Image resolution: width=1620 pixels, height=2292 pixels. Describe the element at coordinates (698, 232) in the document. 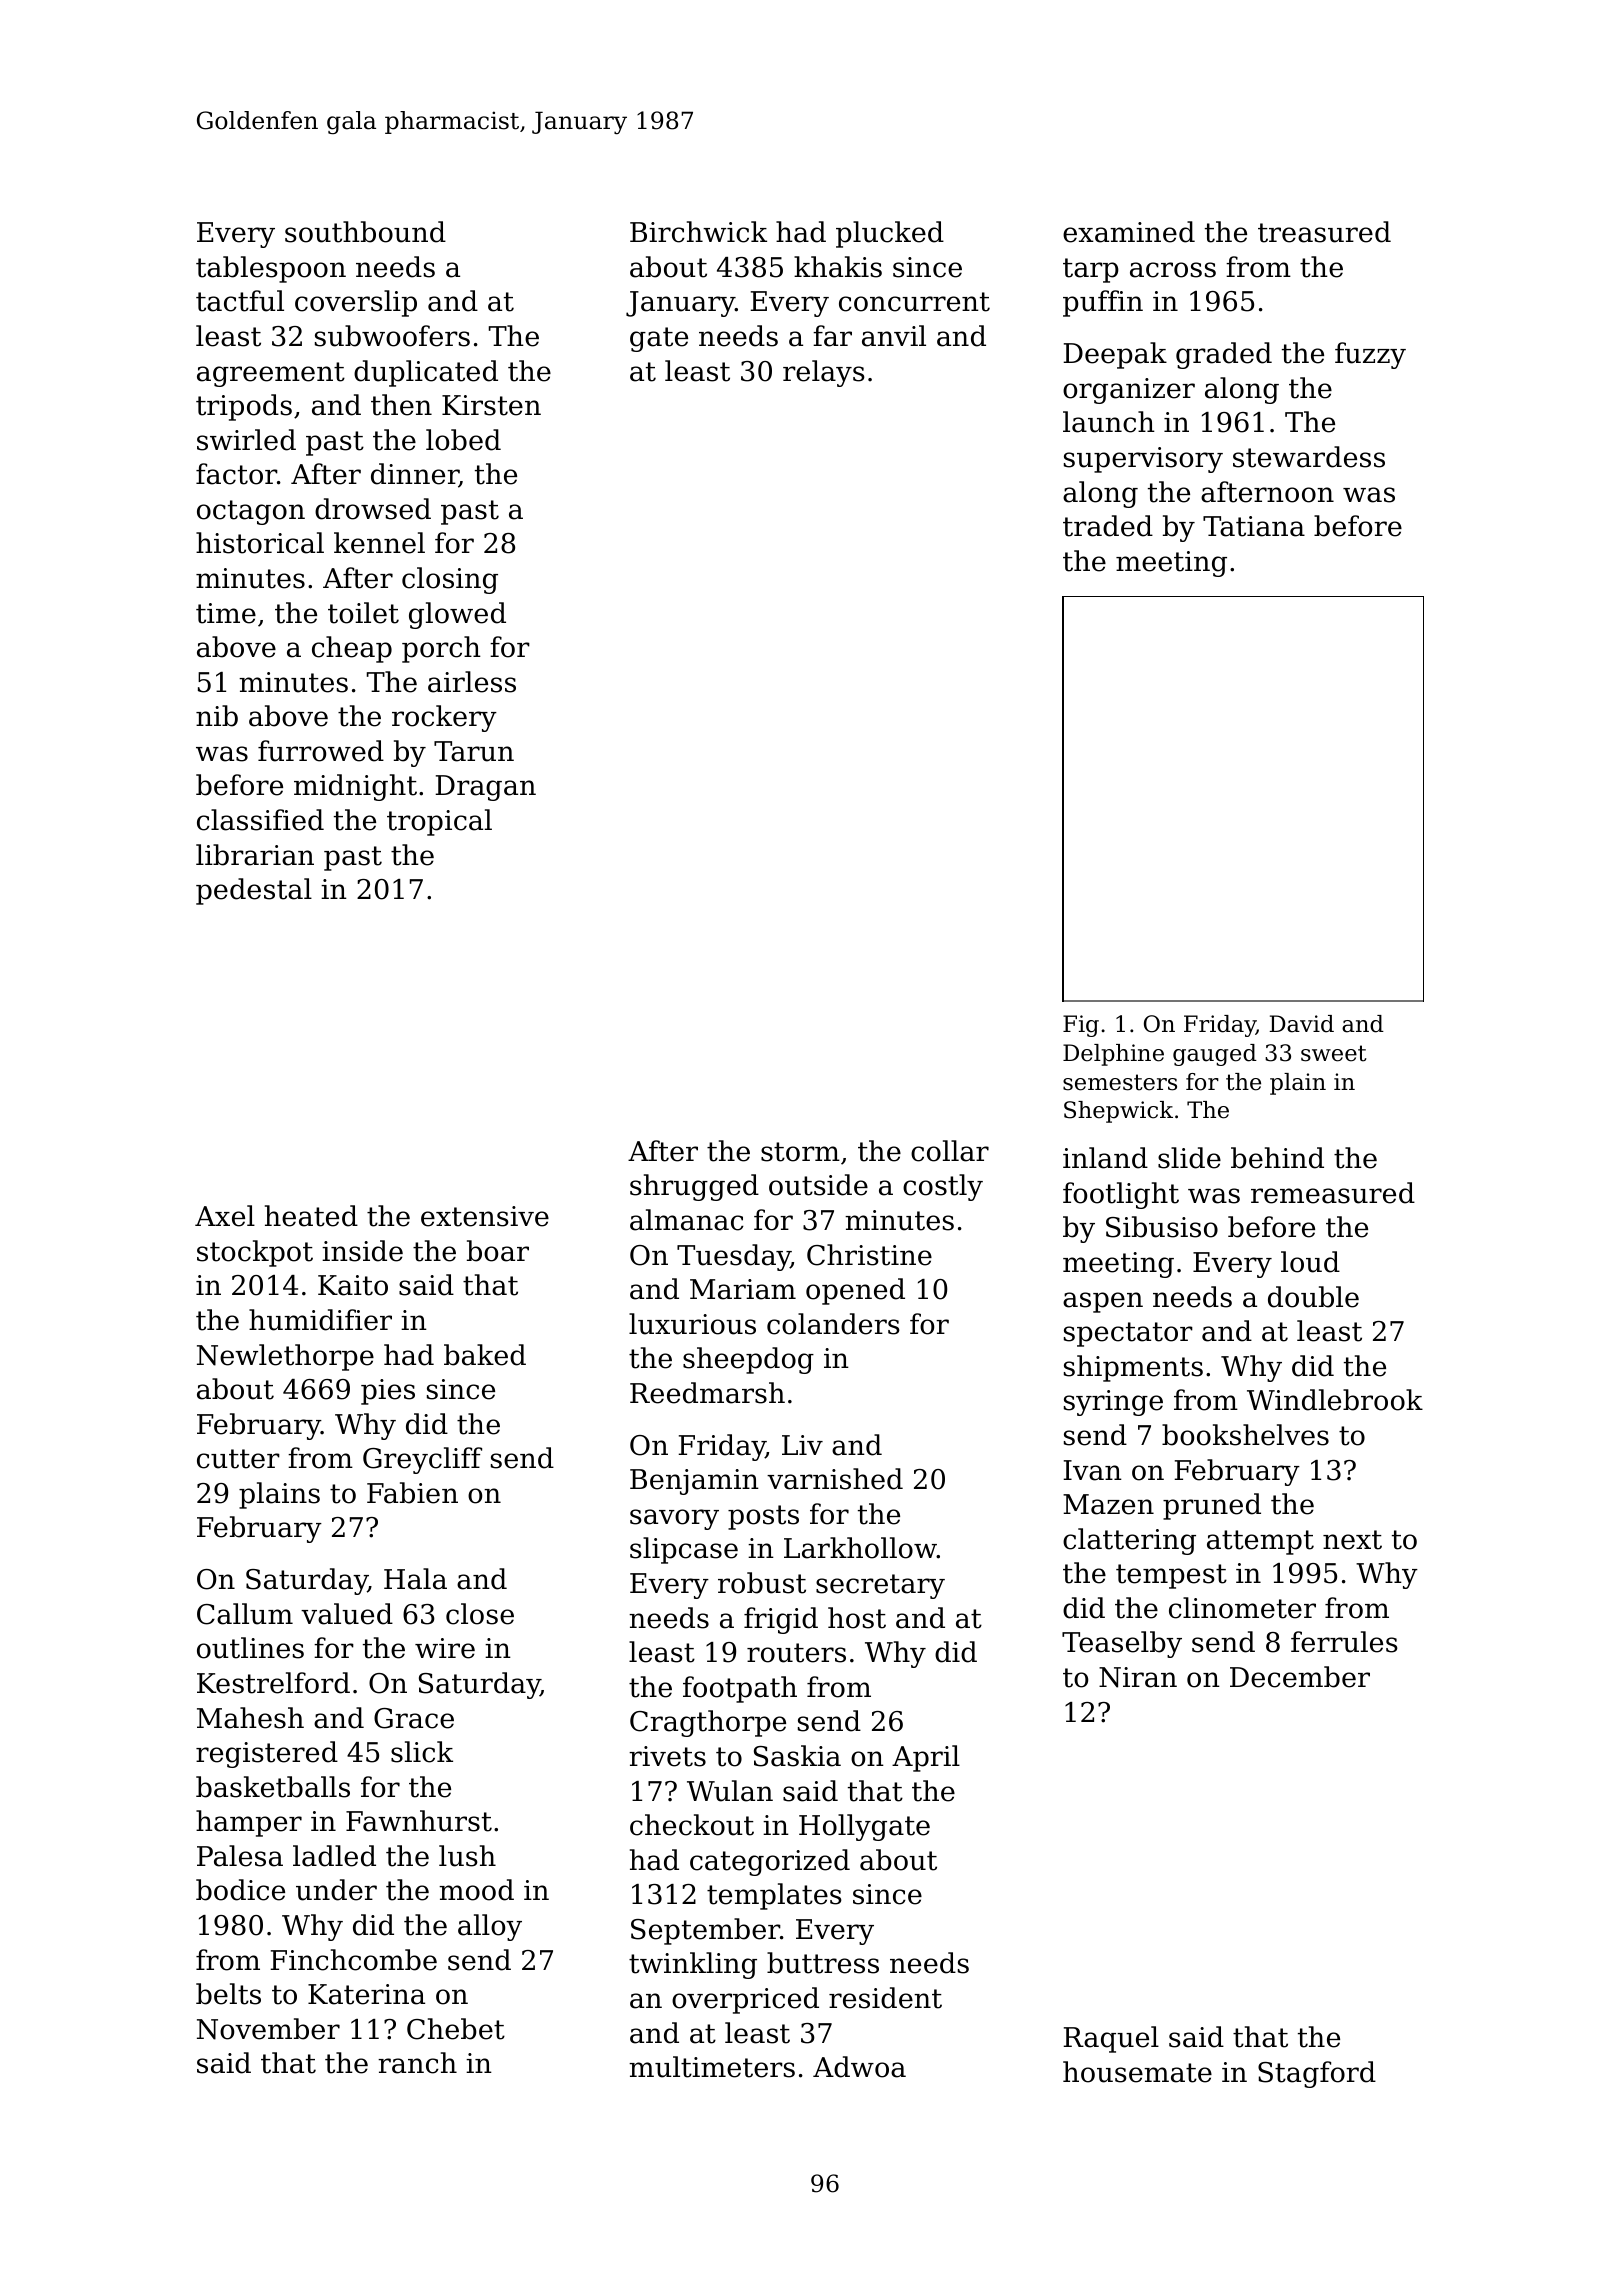

I see `Birchwick` at that location.
